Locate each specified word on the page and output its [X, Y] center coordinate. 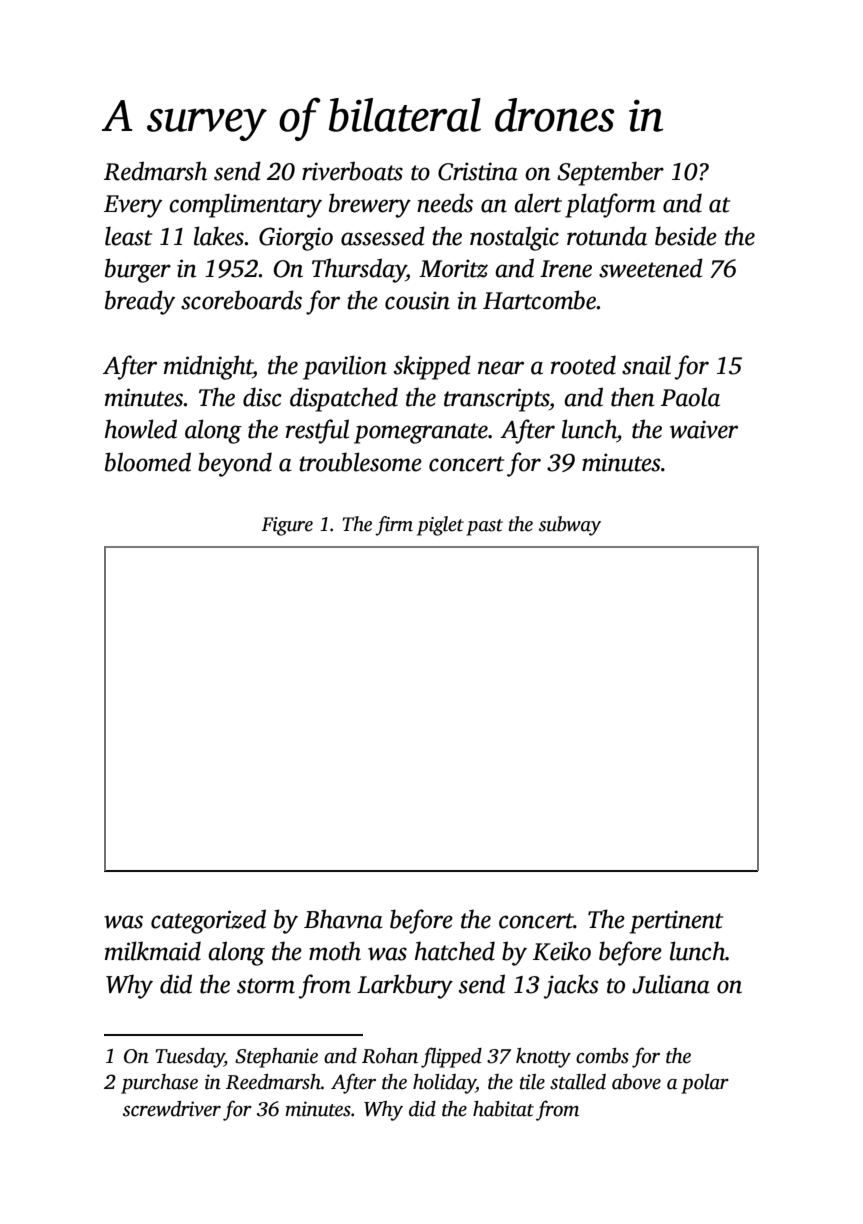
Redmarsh [155, 171]
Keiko [562, 951]
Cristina [478, 171]
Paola [690, 397]
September [610, 173]
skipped [432, 367]
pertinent [676, 922]
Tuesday [190, 1058]
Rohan [390, 1056]
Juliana [671, 984]
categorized [208, 921]
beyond [235, 464]
